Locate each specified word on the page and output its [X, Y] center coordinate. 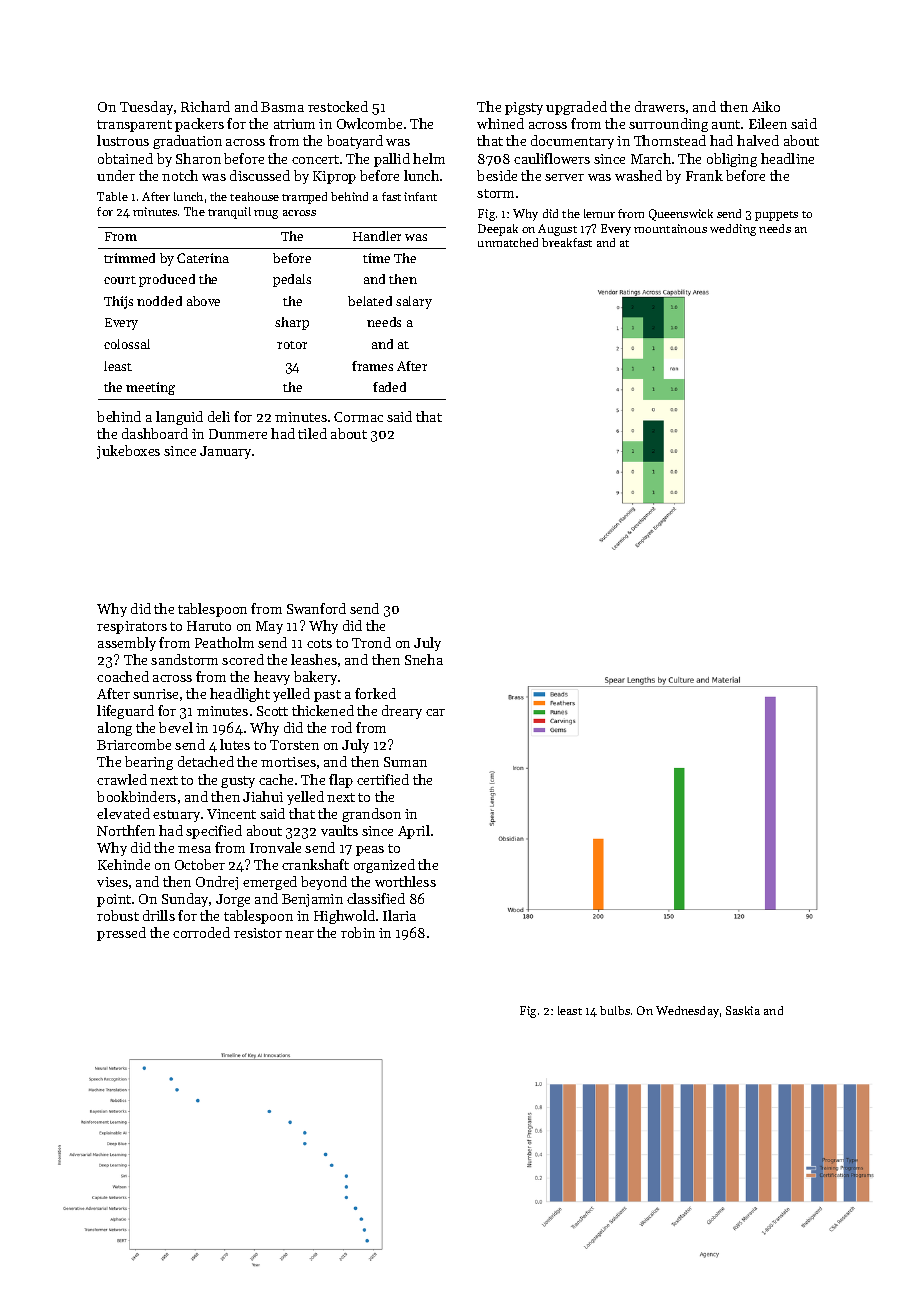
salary [414, 302]
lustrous [123, 140]
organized [384, 866]
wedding [733, 230]
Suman [405, 762]
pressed [121, 934]
